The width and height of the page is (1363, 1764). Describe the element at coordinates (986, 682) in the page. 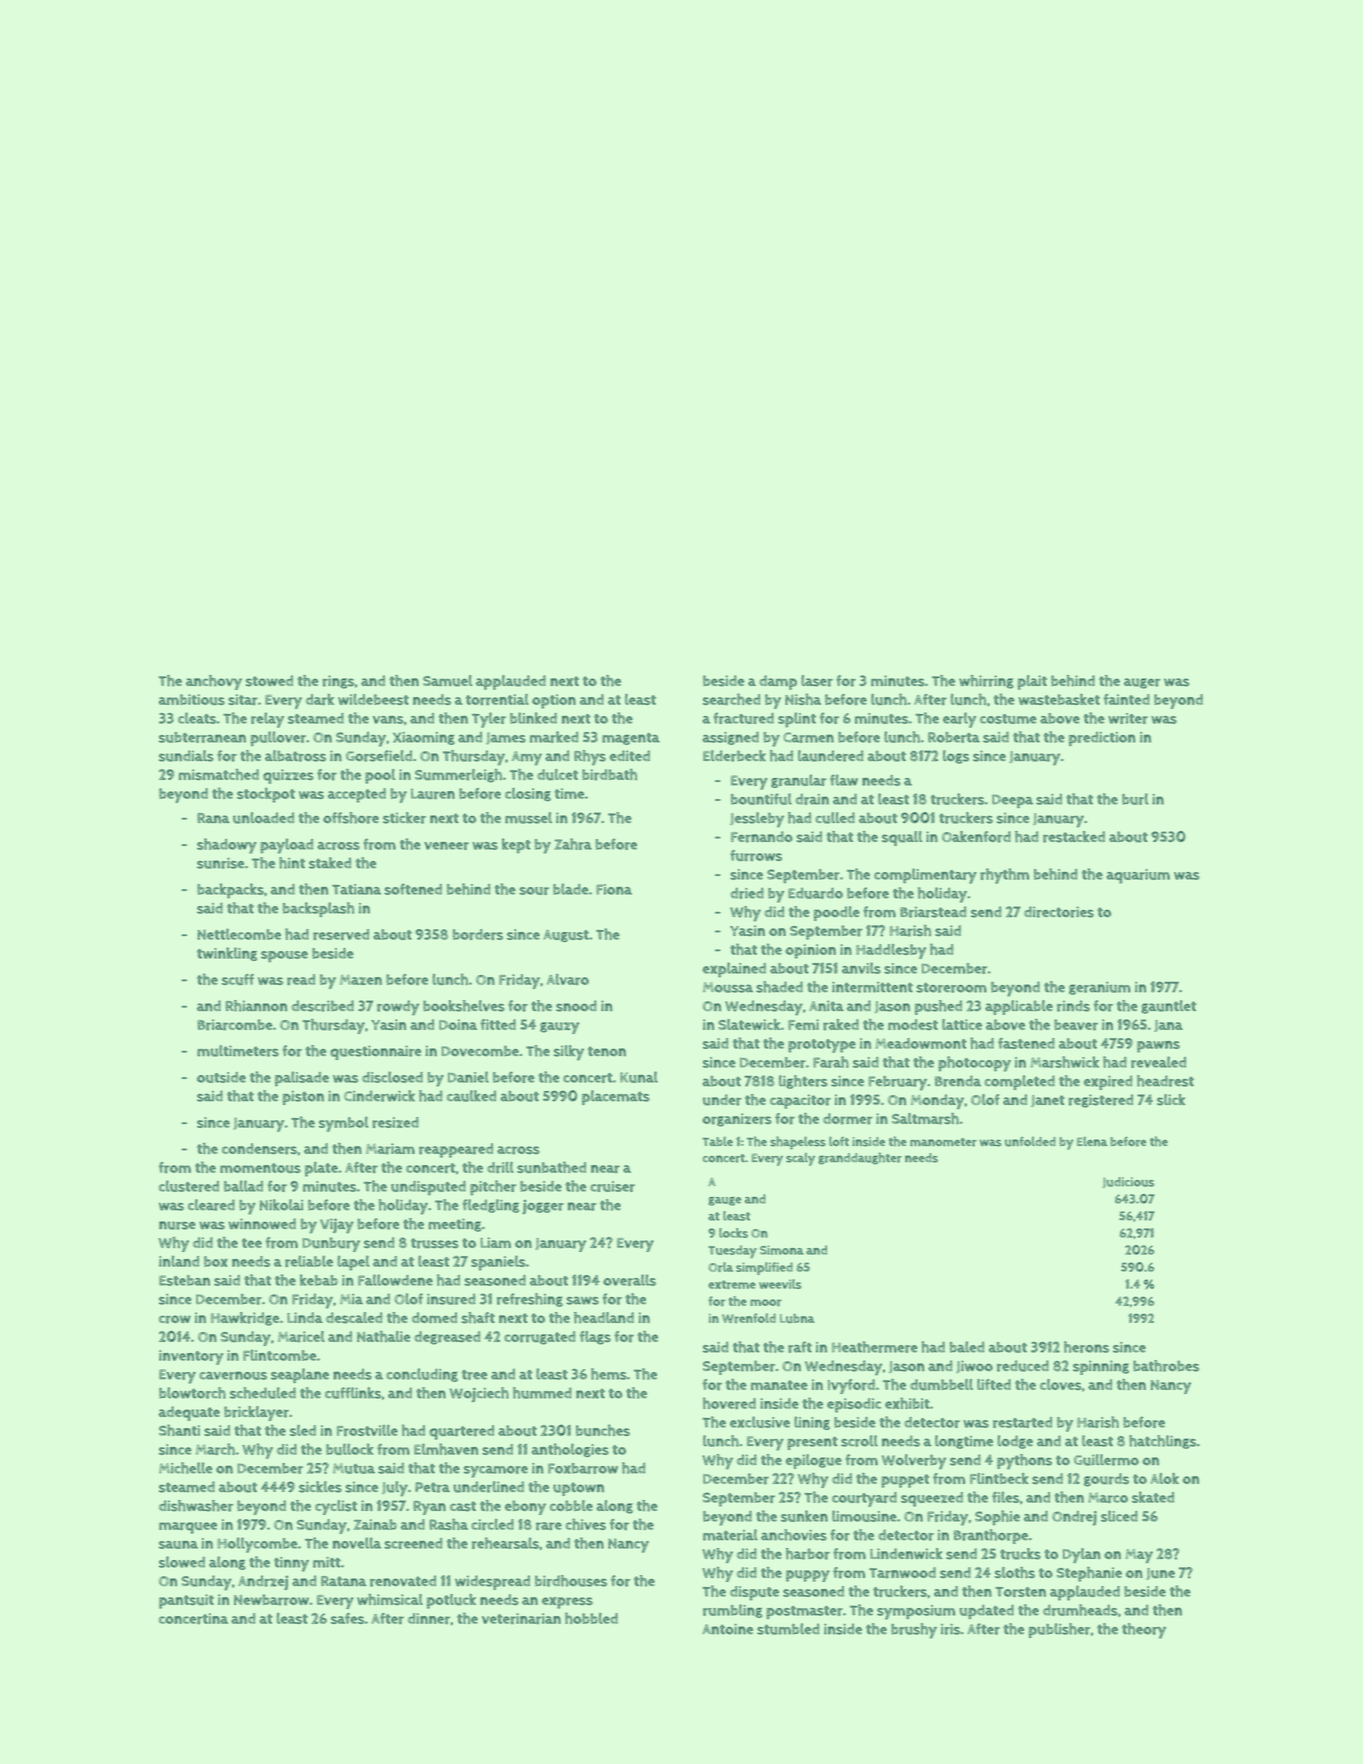

I see `whirring` at that location.
